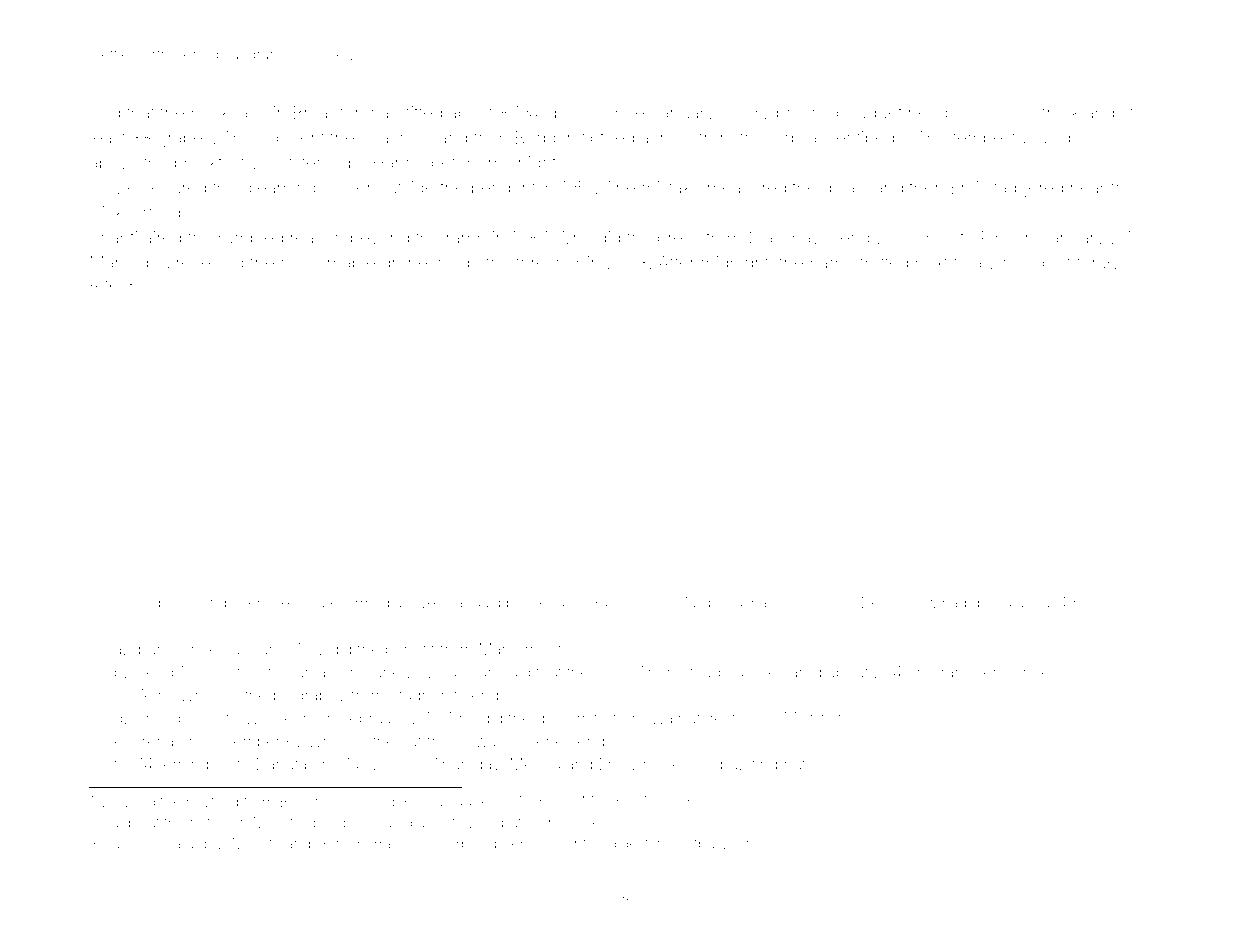 The width and height of the screenshot is (1233, 952). What do you see at coordinates (107, 137) in the screenshot?
I see `least` at bounding box center [107, 137].
